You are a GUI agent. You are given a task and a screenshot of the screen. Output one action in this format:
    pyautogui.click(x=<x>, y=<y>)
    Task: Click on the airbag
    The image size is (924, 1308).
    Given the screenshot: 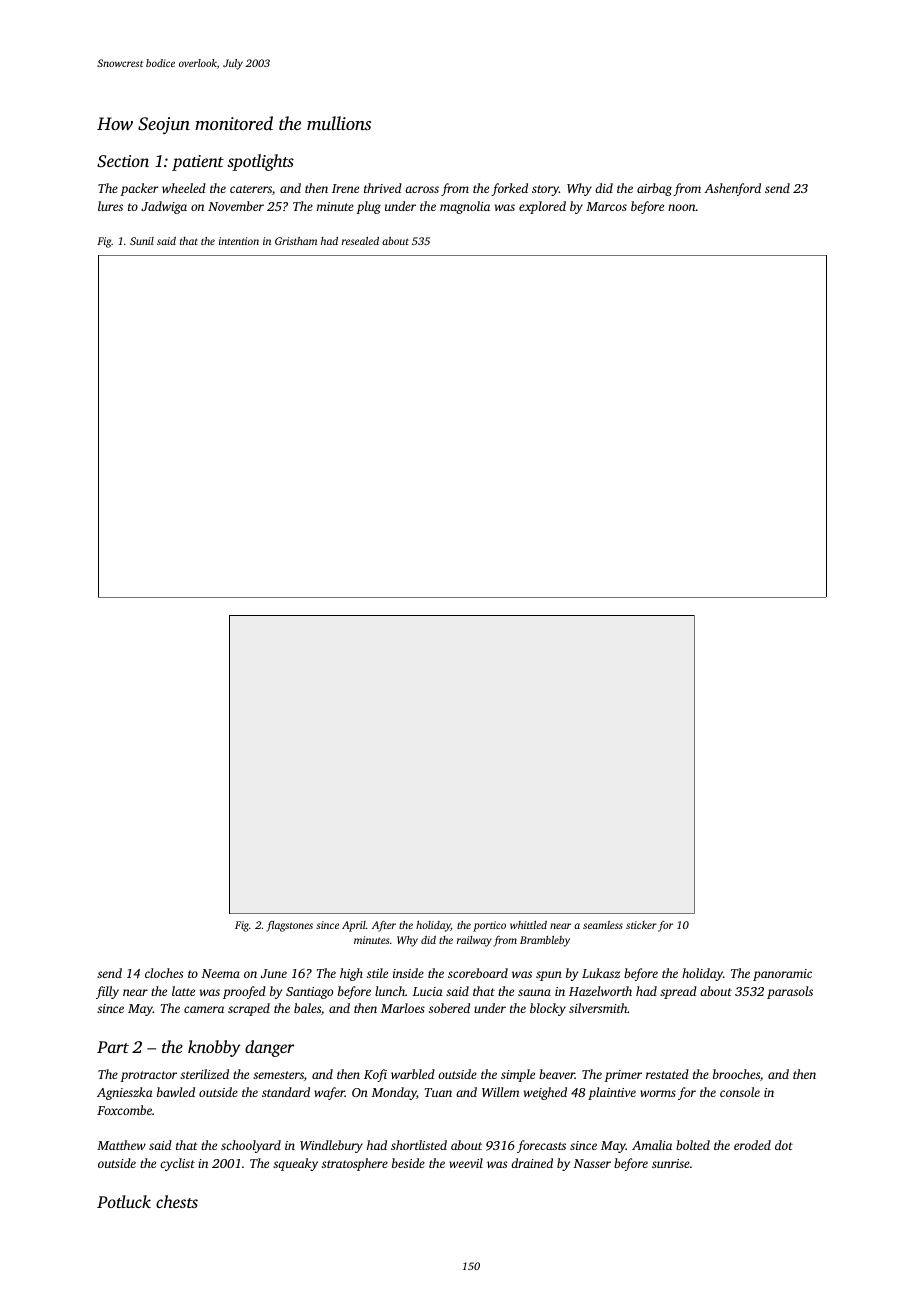 What is the action you would take?
    pyautogui.click(x=654, y=189)
